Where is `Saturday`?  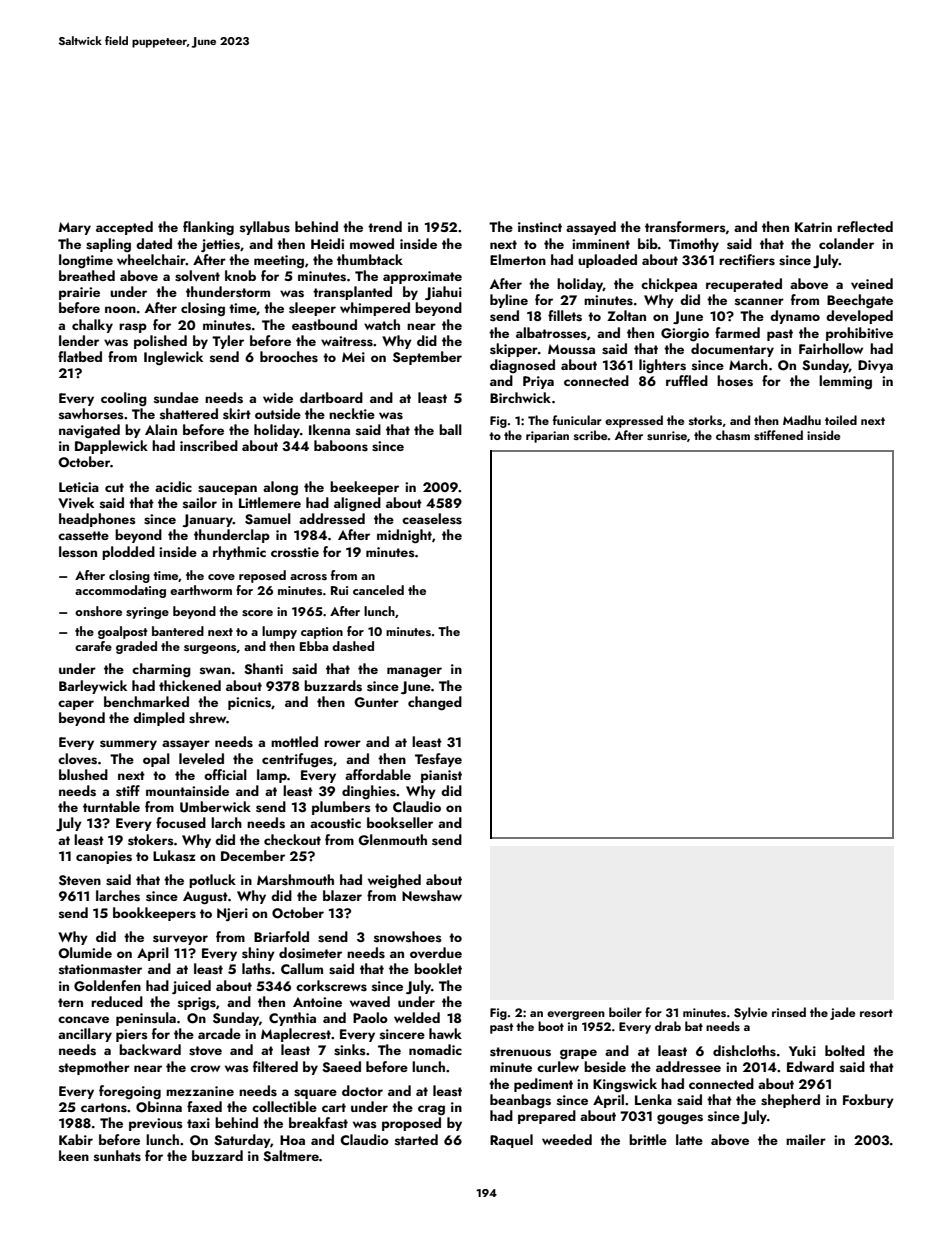
Saturday is located at coordinates (242, 1141).
